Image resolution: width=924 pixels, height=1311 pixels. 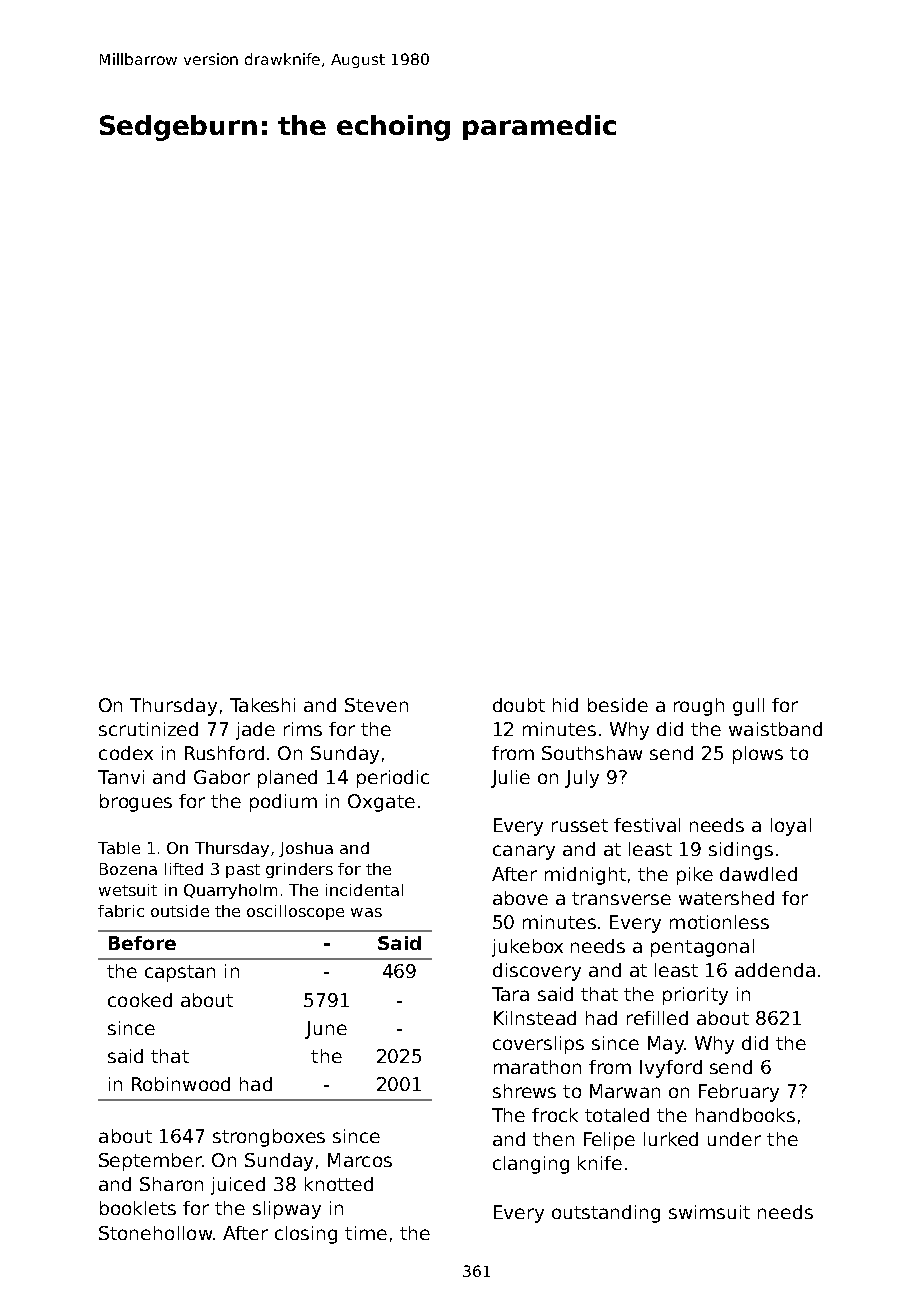 I want to click on plows, so click(x=758, y=755).
